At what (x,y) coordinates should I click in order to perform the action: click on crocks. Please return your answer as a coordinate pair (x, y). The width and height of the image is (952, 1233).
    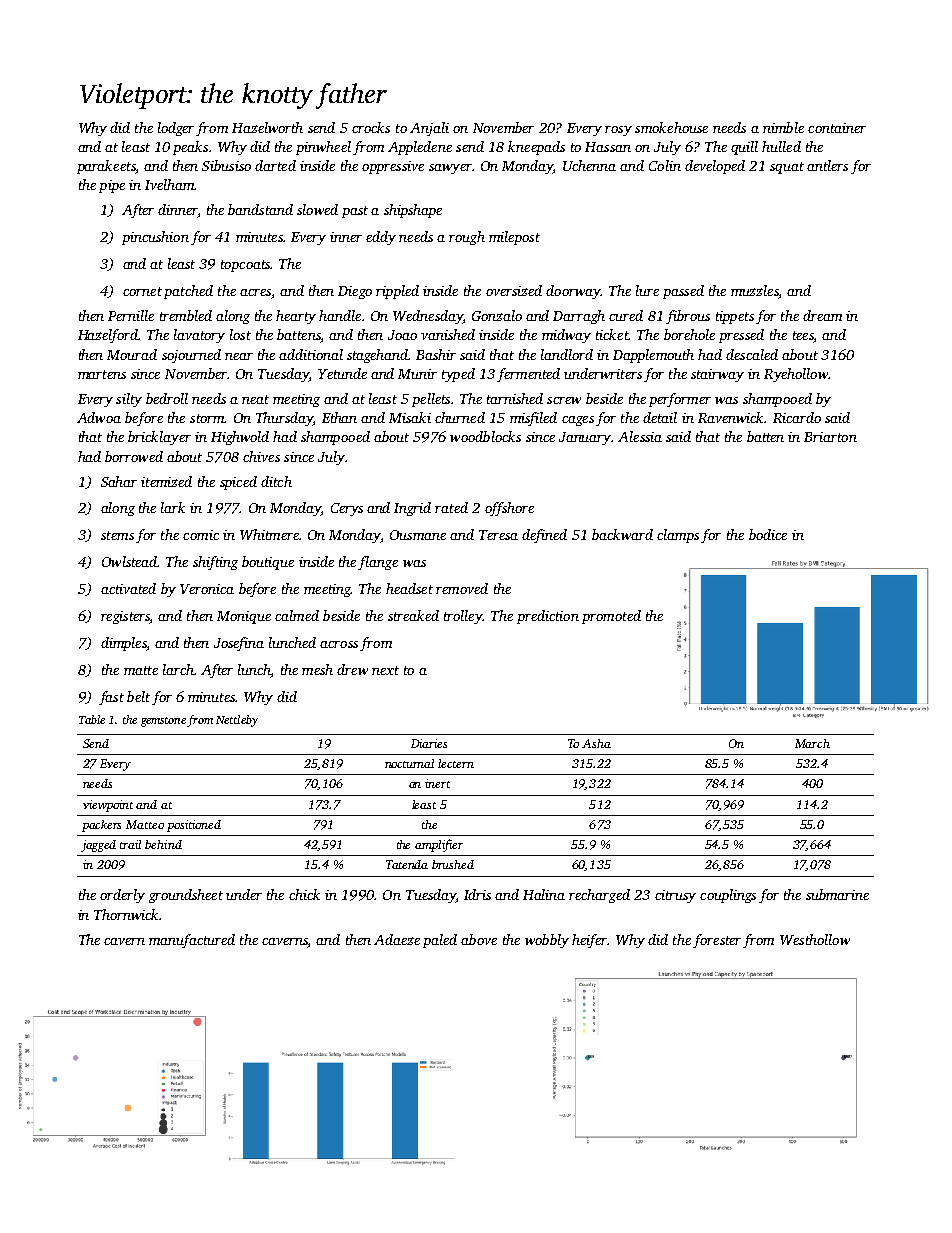
    Looking at the image, I should click on (371, 127).
